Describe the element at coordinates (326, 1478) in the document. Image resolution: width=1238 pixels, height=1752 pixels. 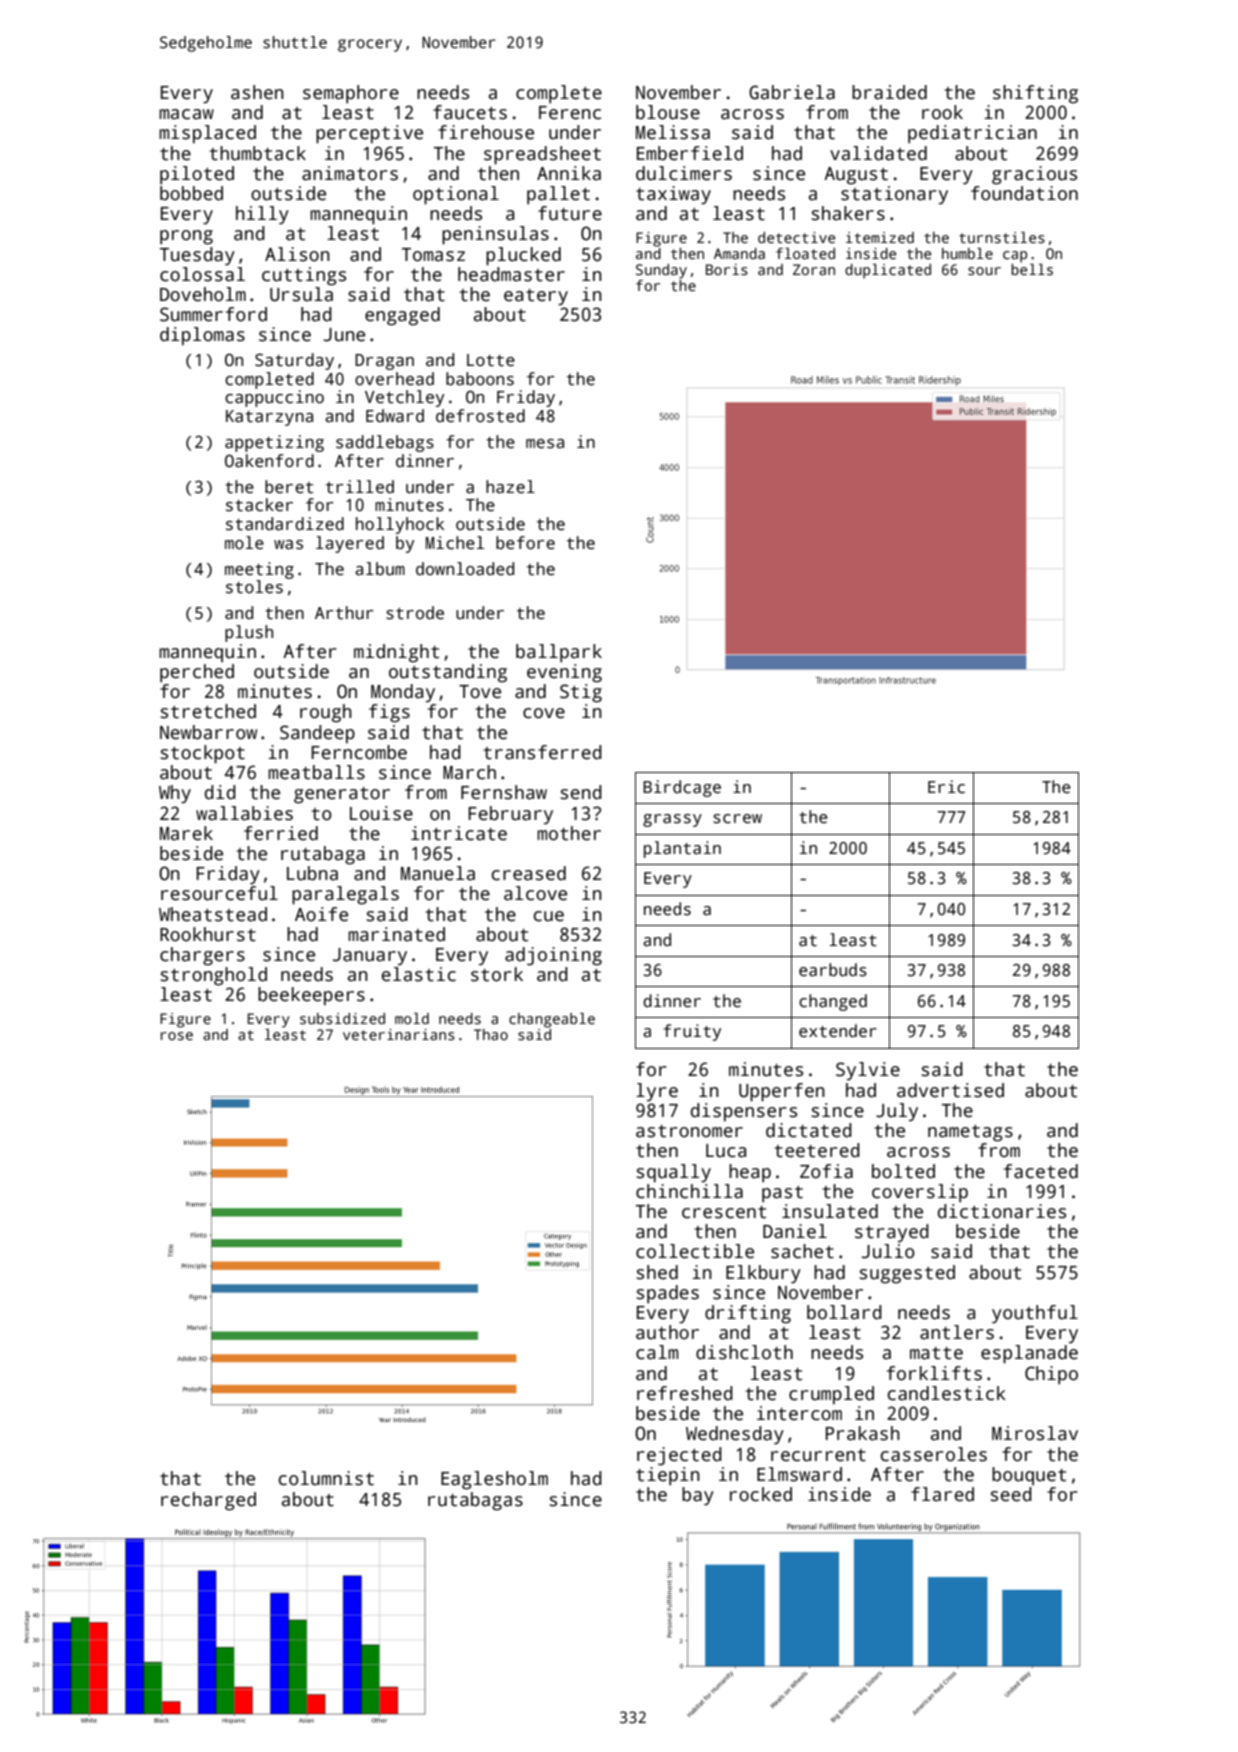
I see `columnist` at that location.
